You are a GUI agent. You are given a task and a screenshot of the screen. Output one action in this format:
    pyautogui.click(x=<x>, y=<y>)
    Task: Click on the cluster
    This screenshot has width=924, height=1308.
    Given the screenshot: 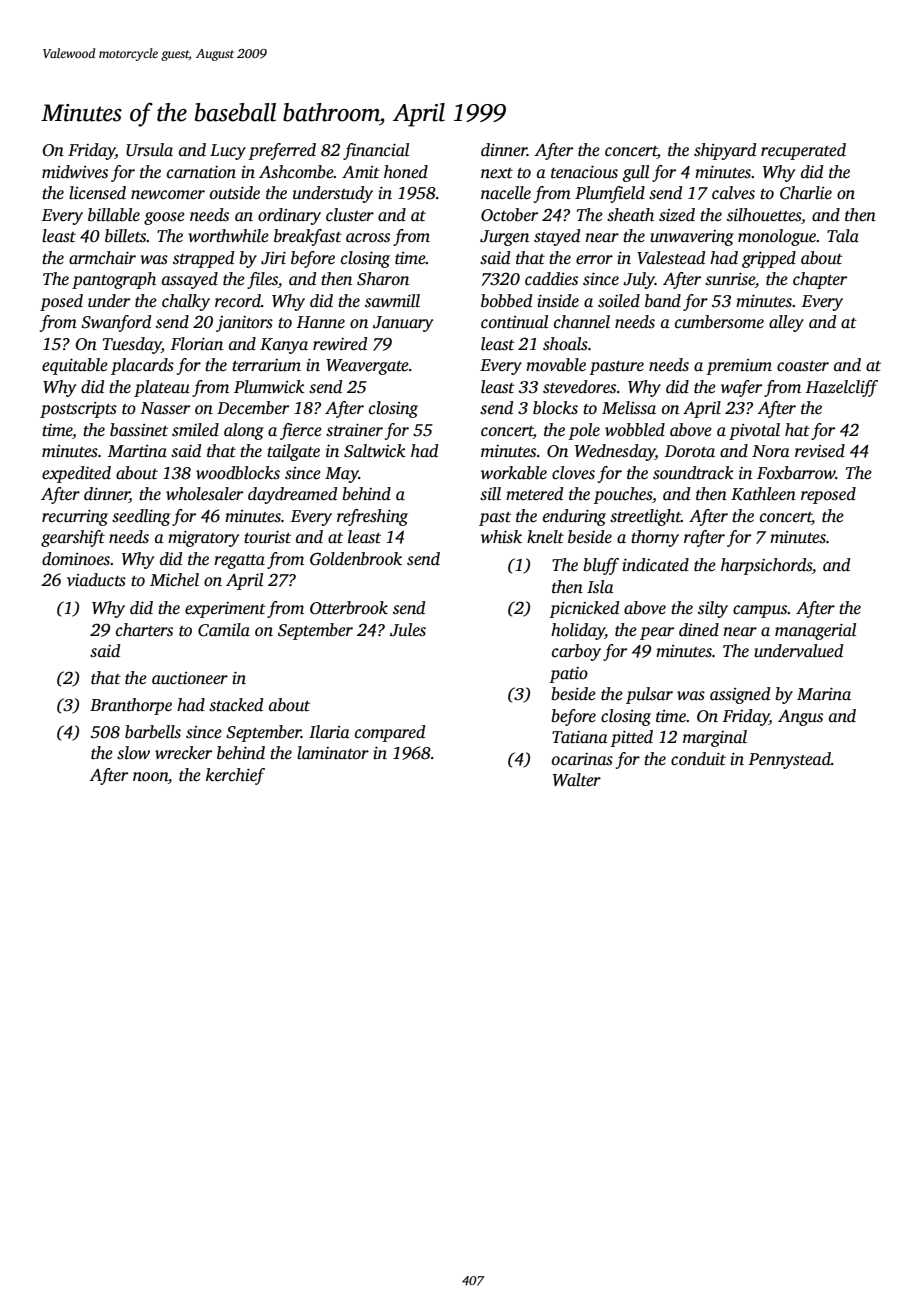 What is the action you would take?
    pyautogui.click(x=350, y=215)
